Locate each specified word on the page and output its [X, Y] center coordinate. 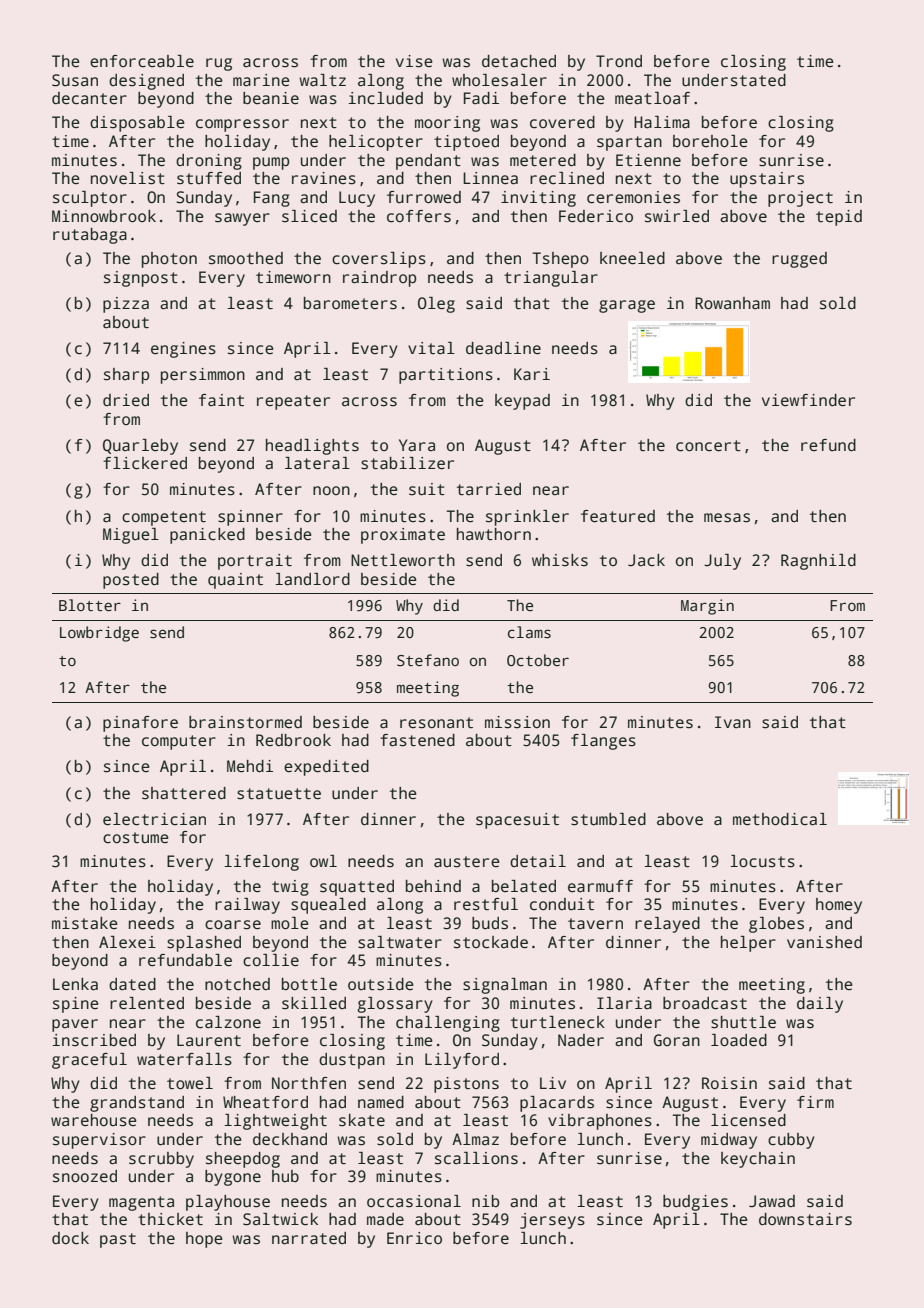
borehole [710, 141]
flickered [145, 463]
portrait [255, 562]
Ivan [733, 722]
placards [557, 1104]
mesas [727, 518]
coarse [233, 925]
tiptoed [466, 143]
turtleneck [558, 1022]
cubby [791, 1141]
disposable [137, 124]
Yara [417, 445]
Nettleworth [403, 560]
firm [815, 1102]
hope [204, 1240]
